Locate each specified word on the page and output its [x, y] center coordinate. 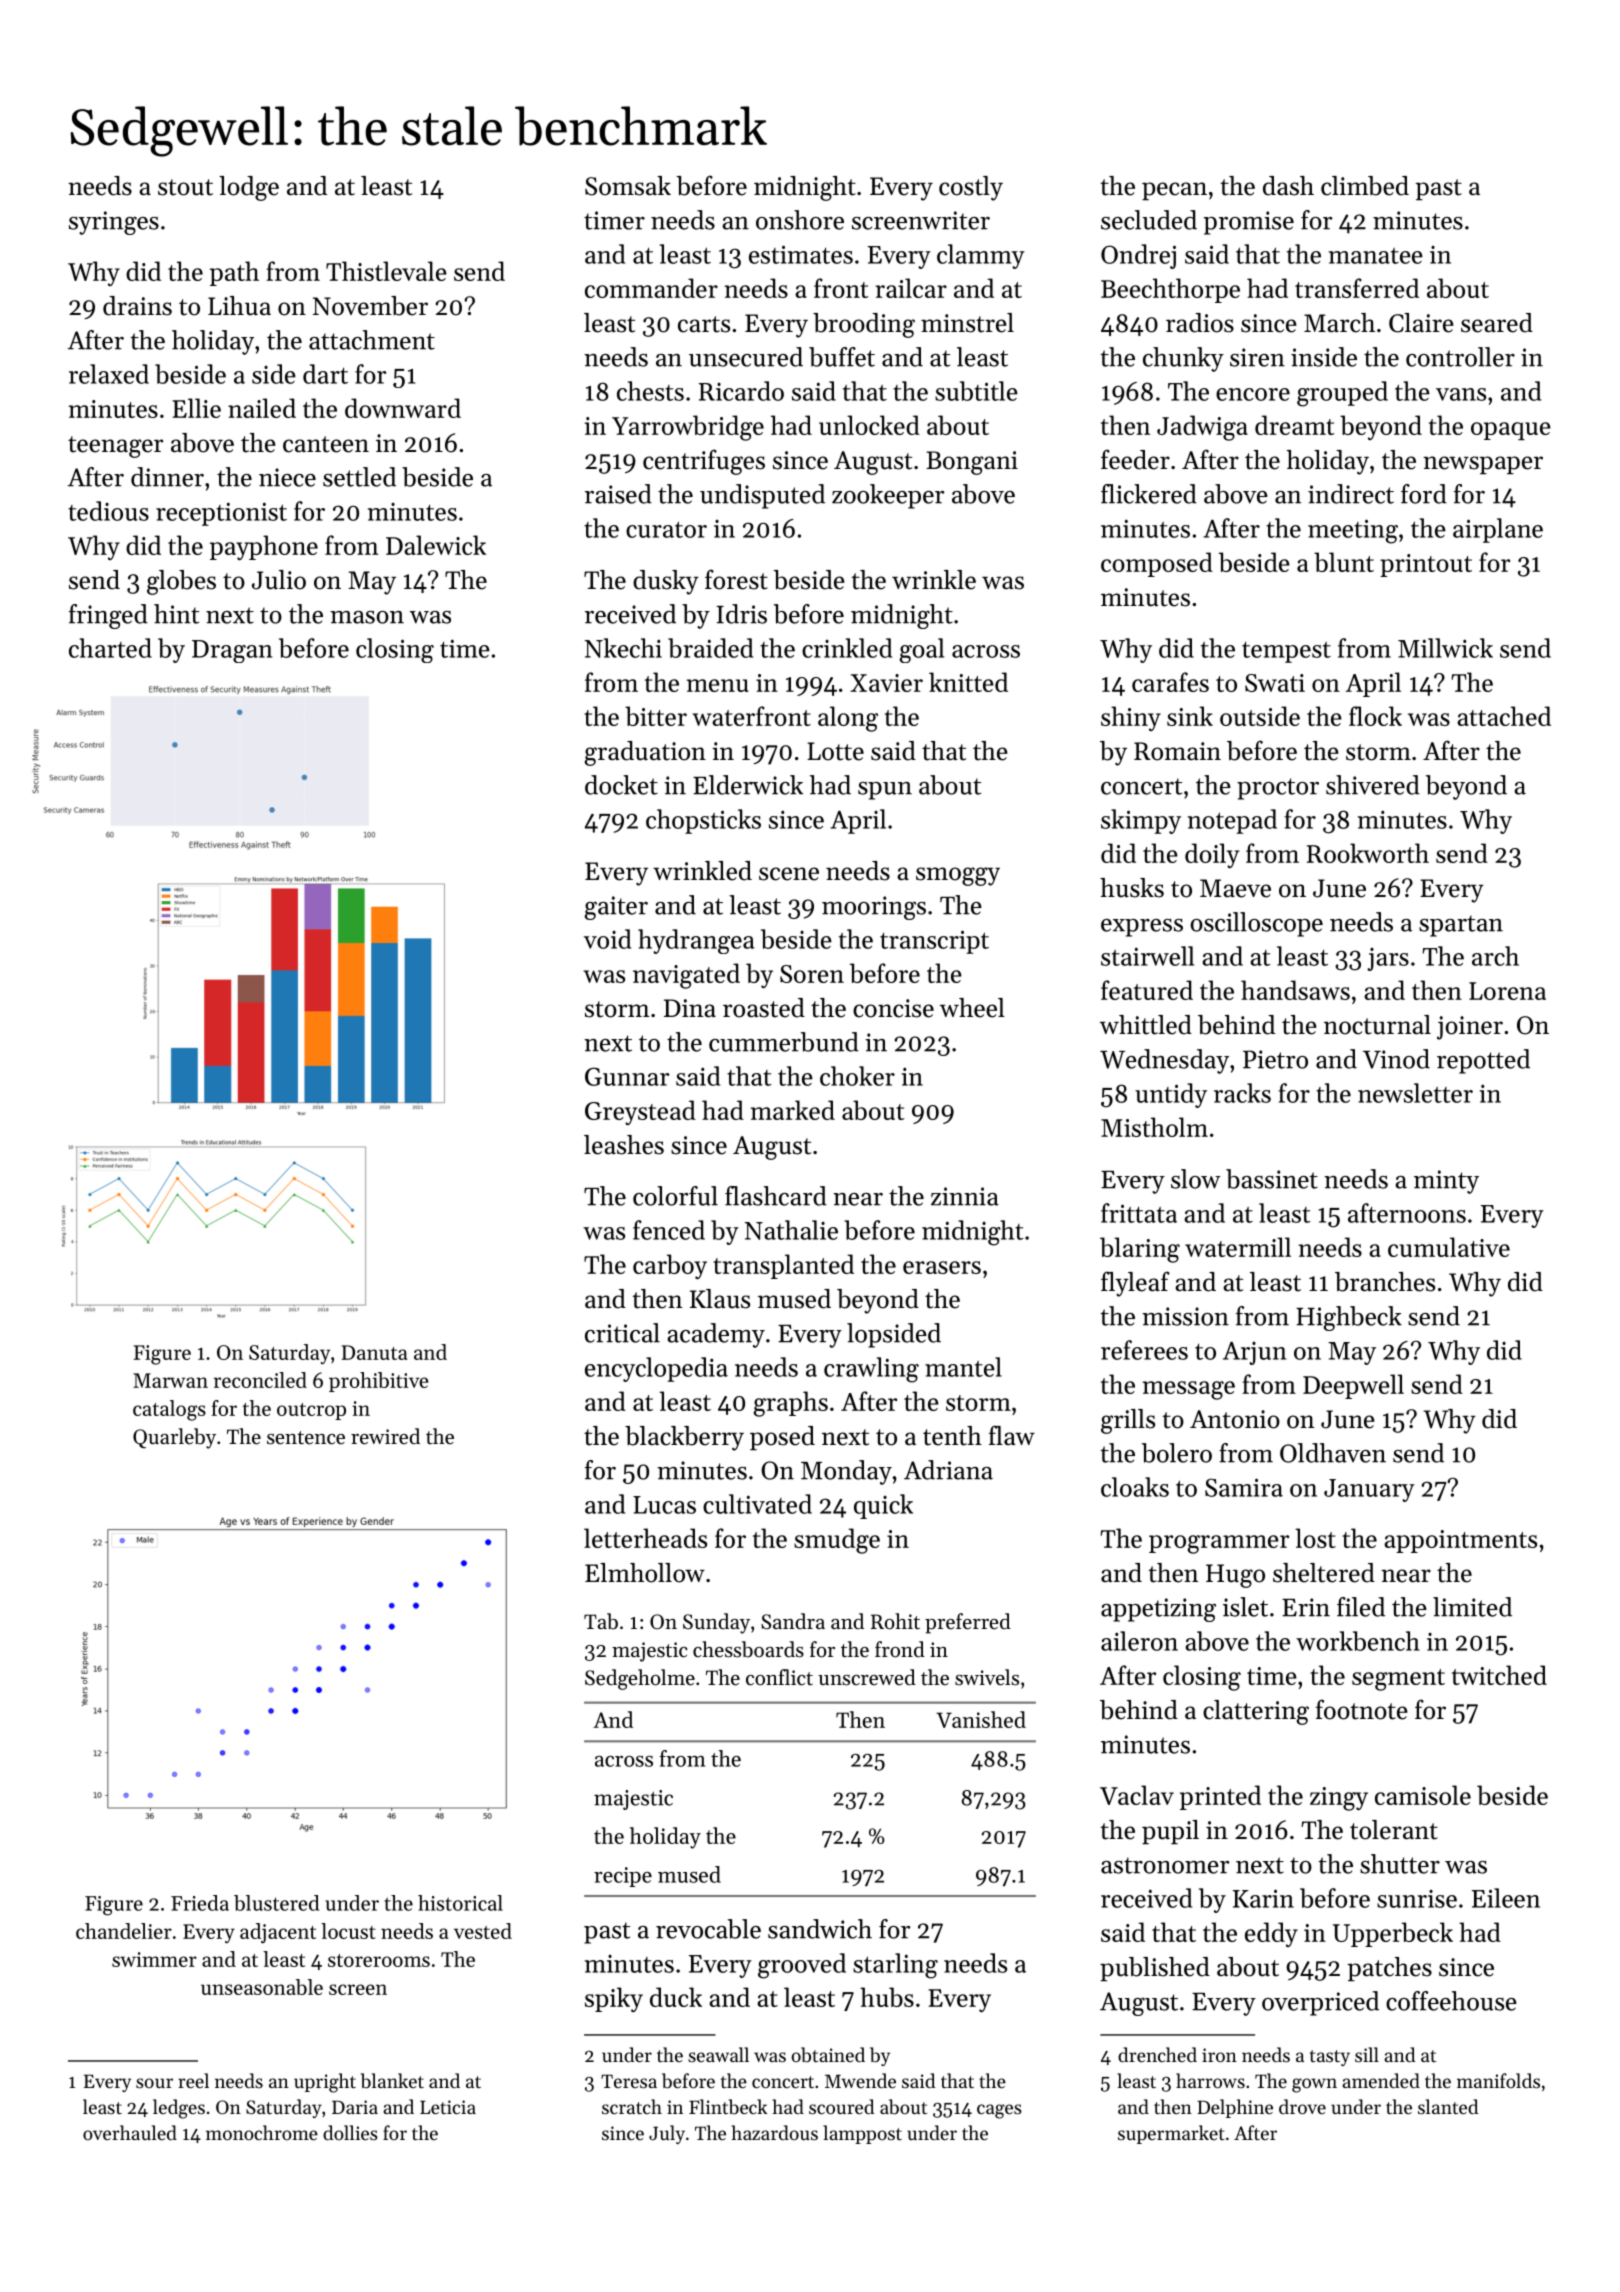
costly [971, 188]
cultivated [757, 1504]
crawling [871, 1370]
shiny [1131, 718]
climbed [1365, 186]
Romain [1177, 751]
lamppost [862, 2134]
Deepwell [1353, 1386]
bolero [1177, 1453]
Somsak [628, 186]
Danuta [374, 1352]
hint [176, 614]
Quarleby [174, 1438]
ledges [179, 2109]
